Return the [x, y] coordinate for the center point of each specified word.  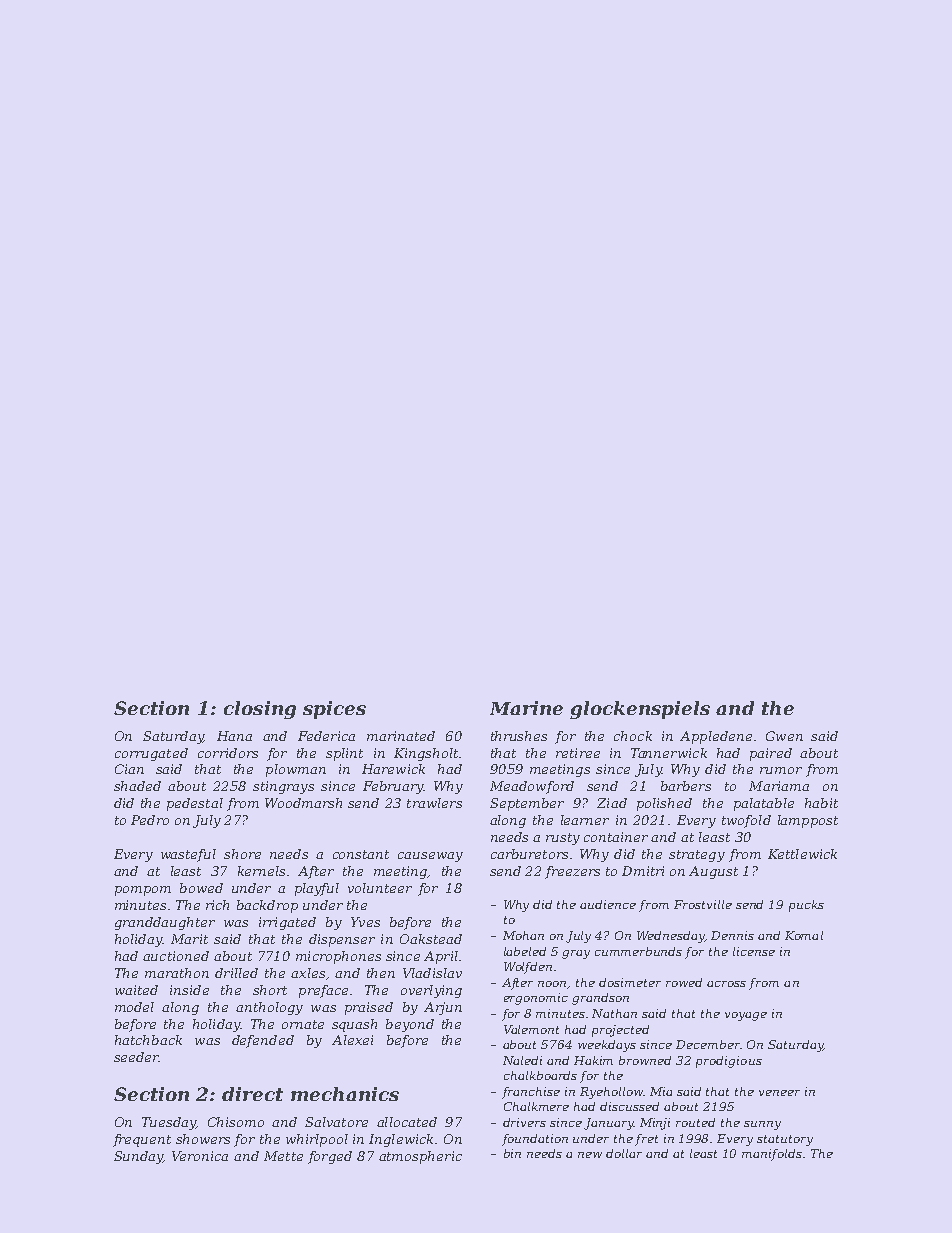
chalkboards [540, 1075]
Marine [526, 708]
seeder [136, 1057]
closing [260, 710]
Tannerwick [669, 753]
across [726, 984]
